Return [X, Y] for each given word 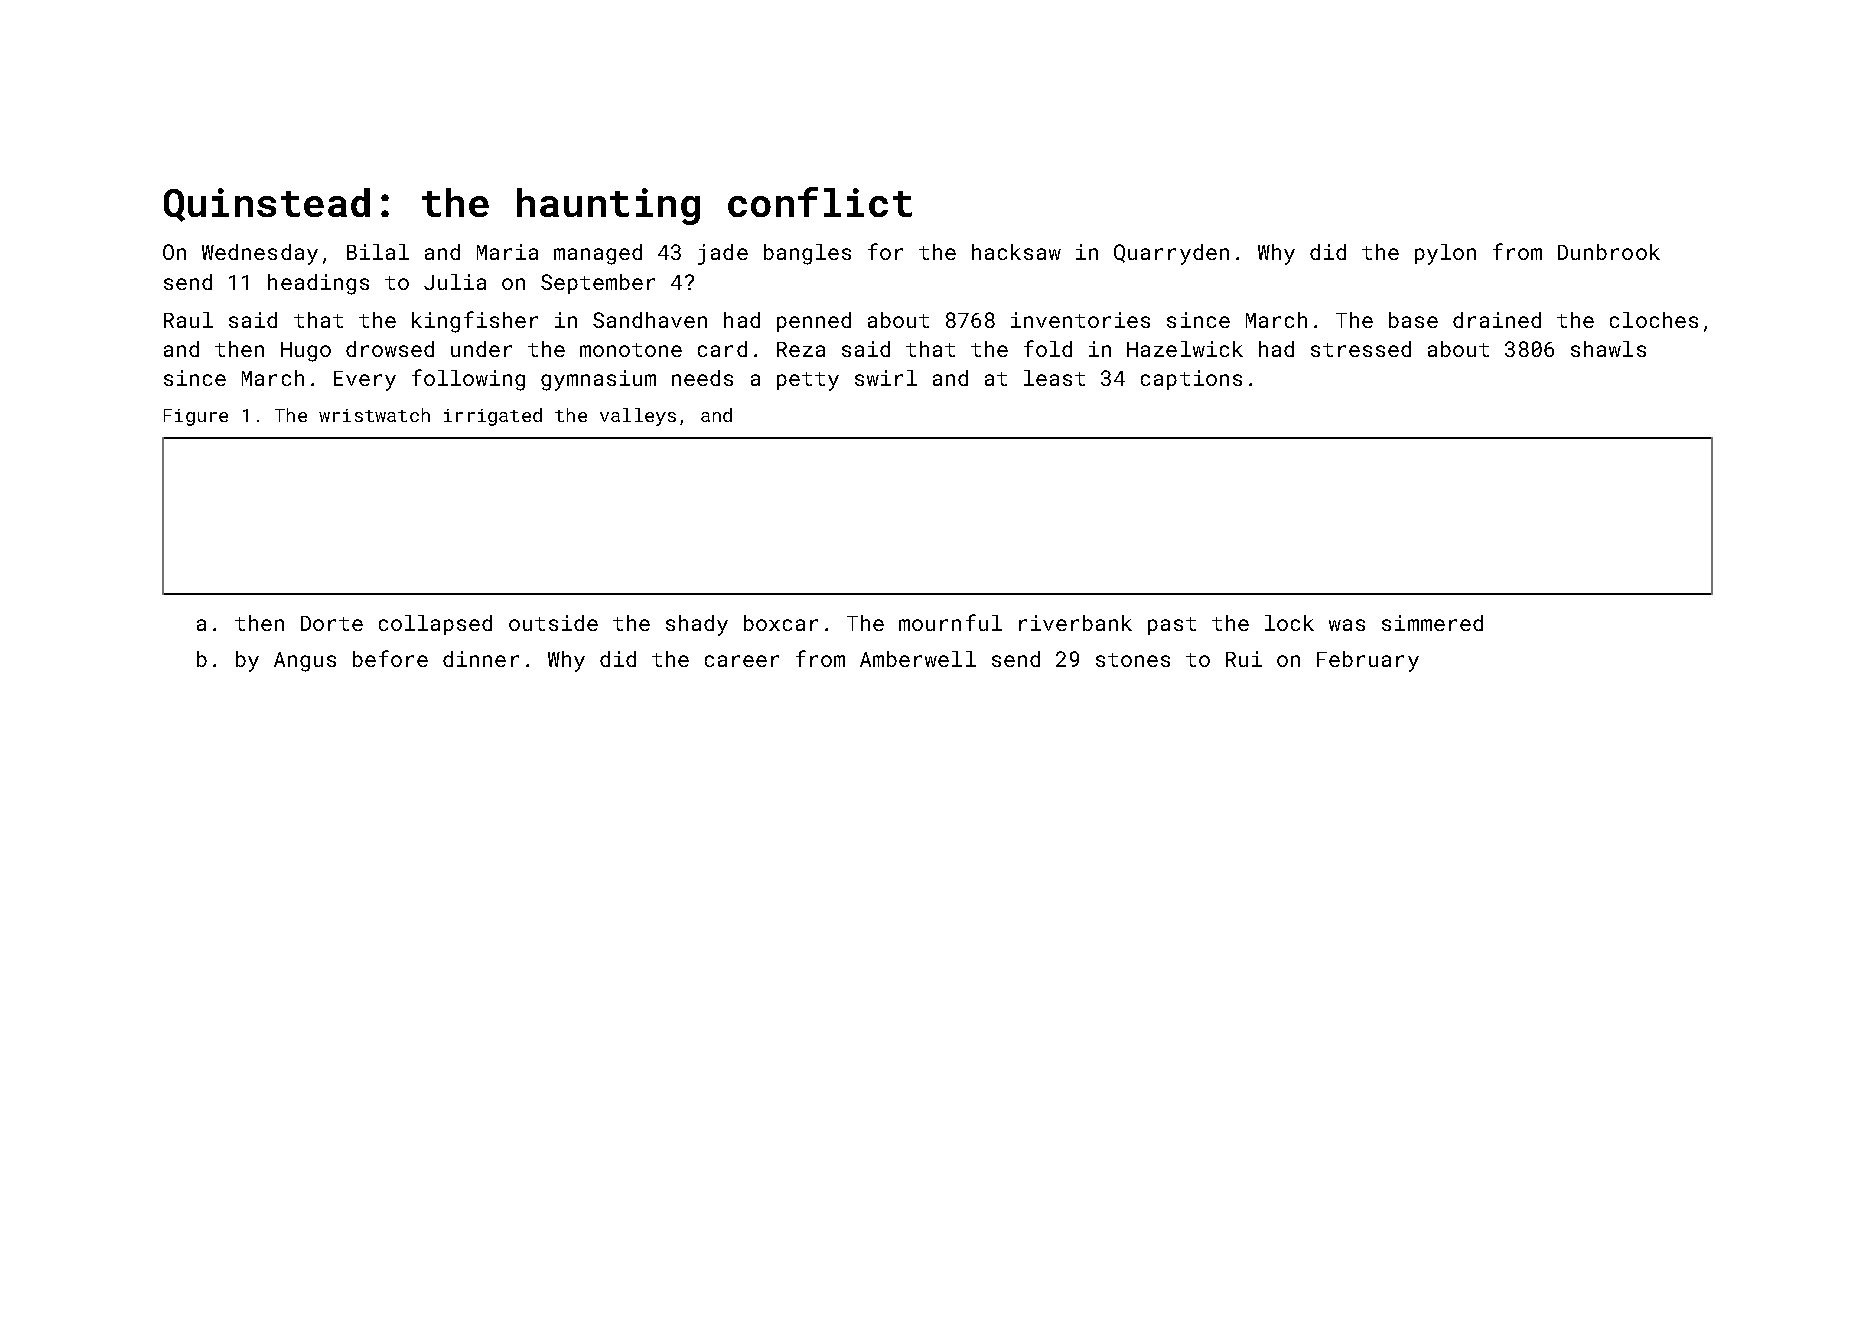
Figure [196, 417]
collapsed [435, 625]
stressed [1361, 349]
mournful [950, 622]
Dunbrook [1609, 252]
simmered [1432, 623]
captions [1191, 380]
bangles [807, 254]
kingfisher [475, 322]
